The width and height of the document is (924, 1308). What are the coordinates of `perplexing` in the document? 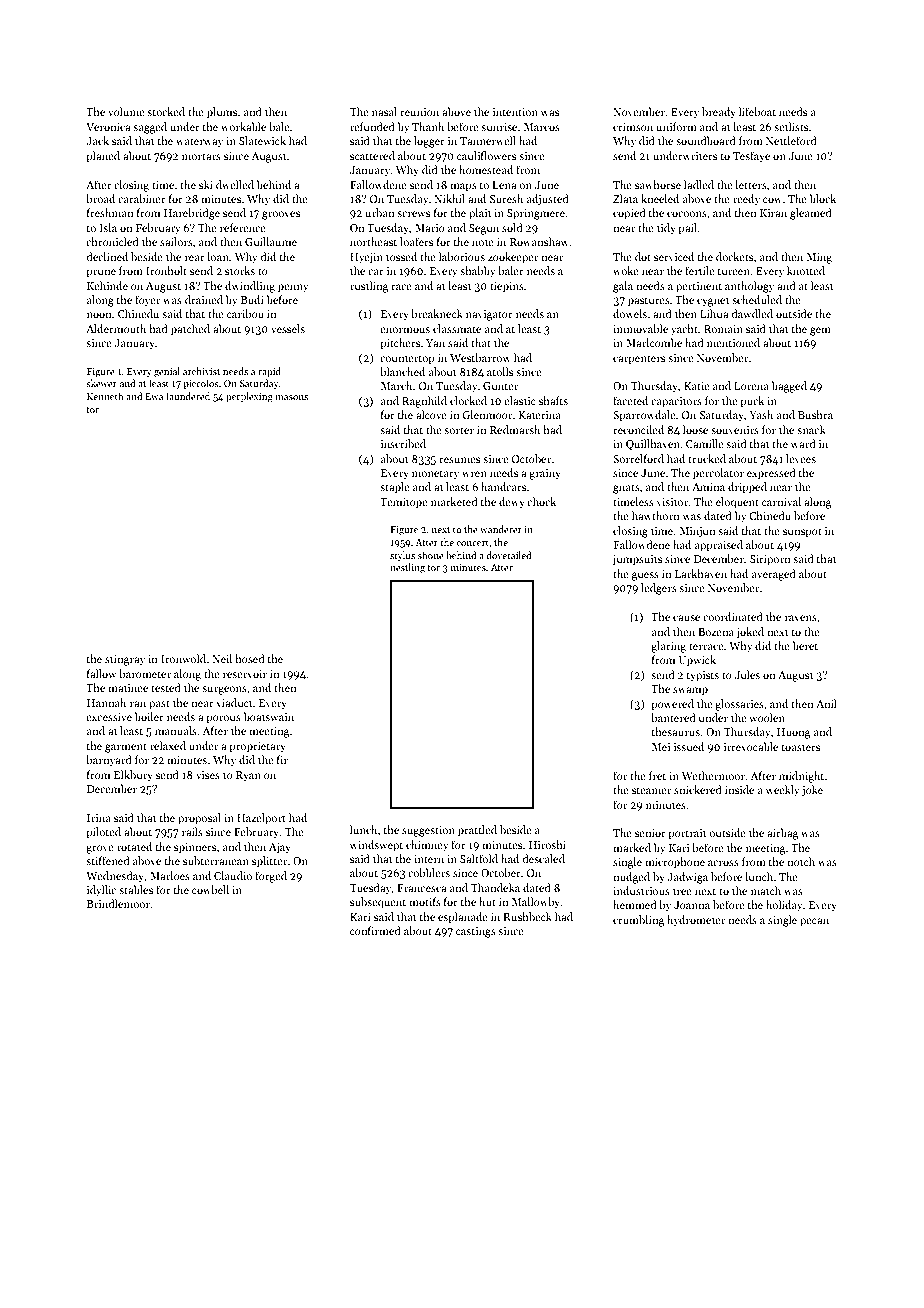 It's located at (249, 397).
